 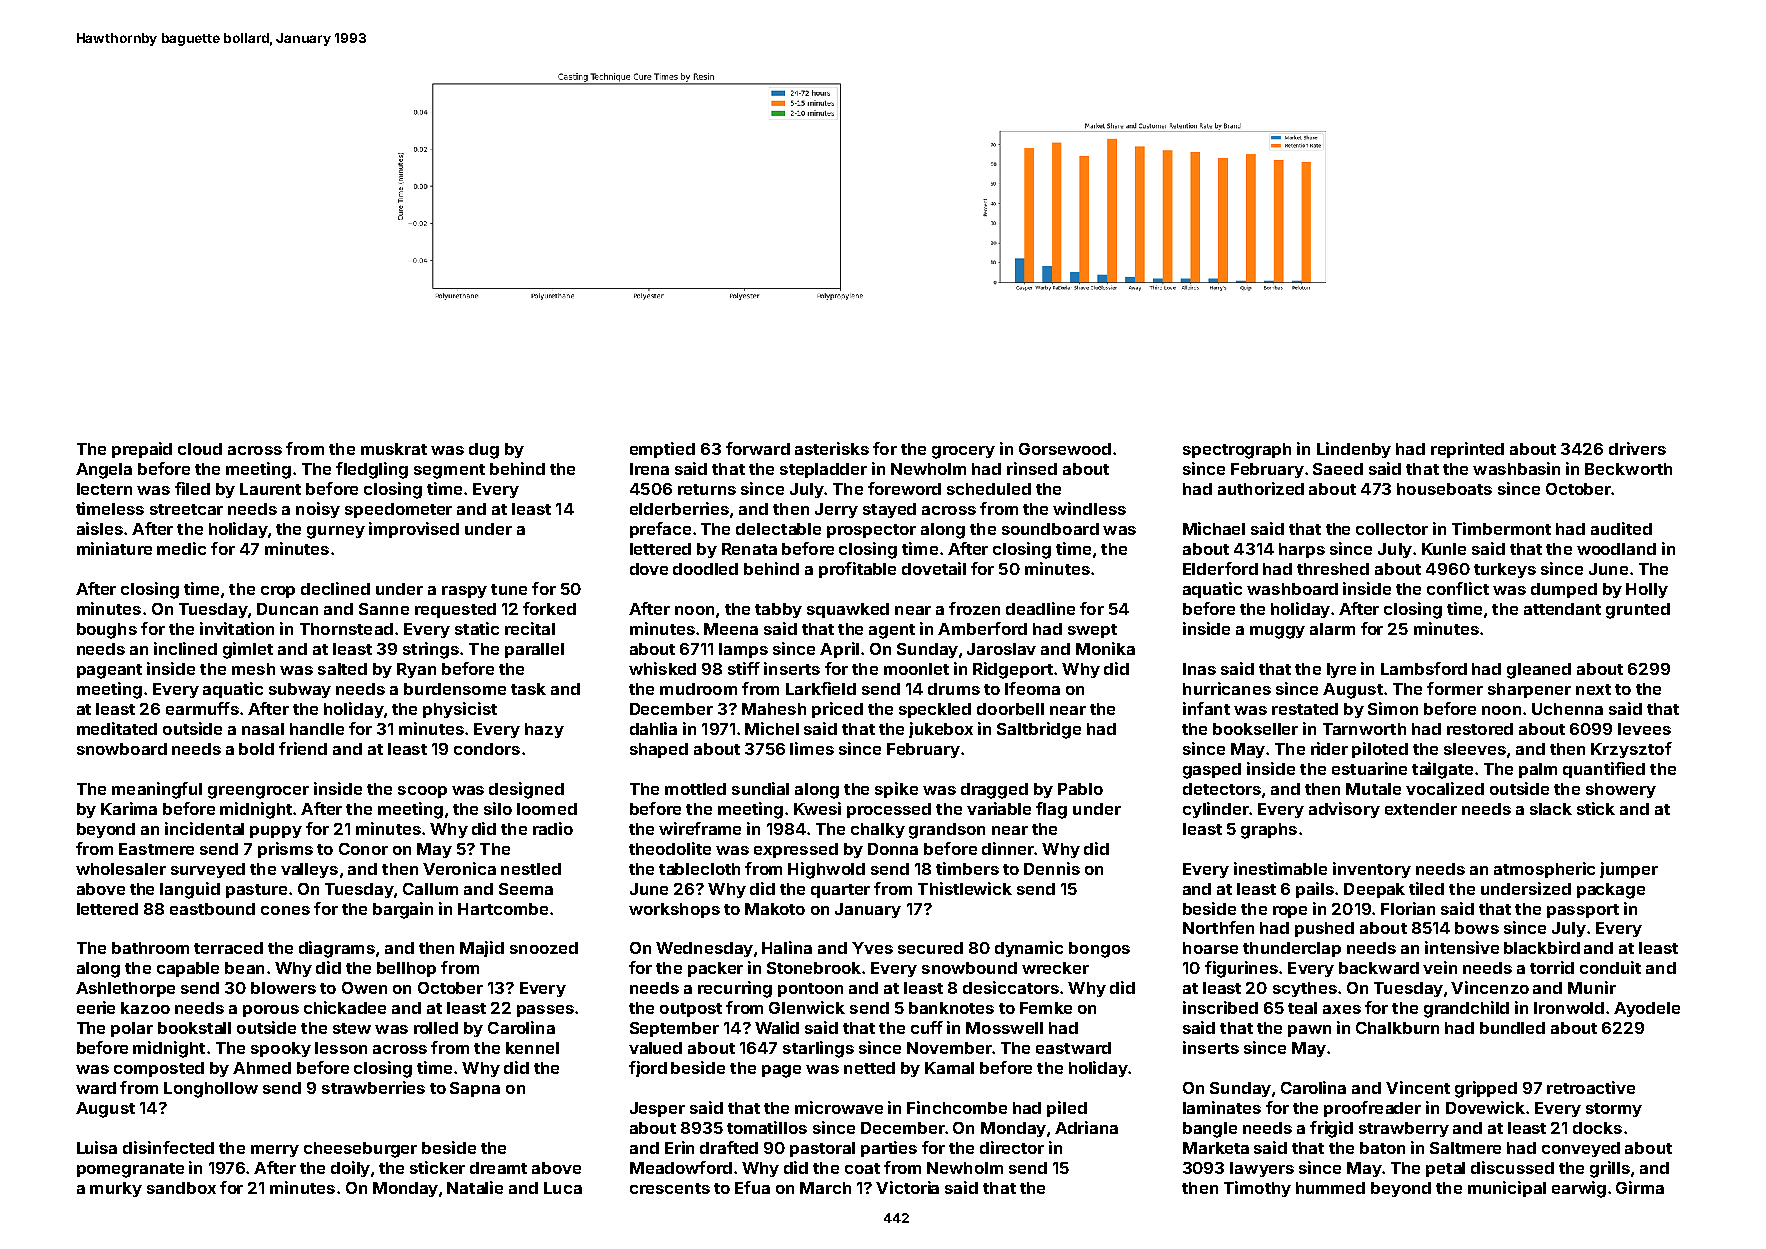 What do you see at coordinates (1455, 688) in the screenshot?
I see `former` at bounding box center [1455, 688].
